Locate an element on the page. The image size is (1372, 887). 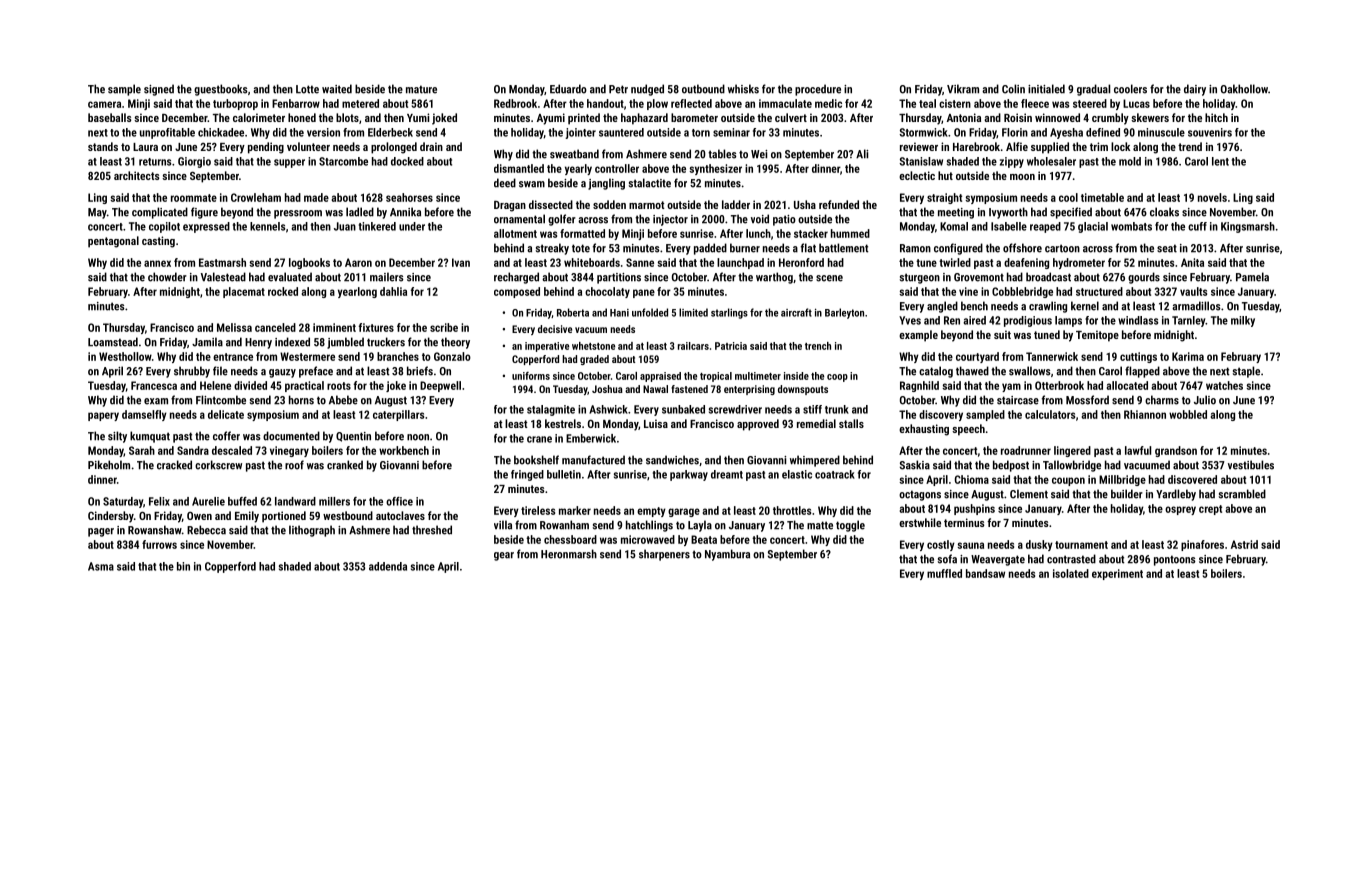
burner is located at coordinates (745, 248).
